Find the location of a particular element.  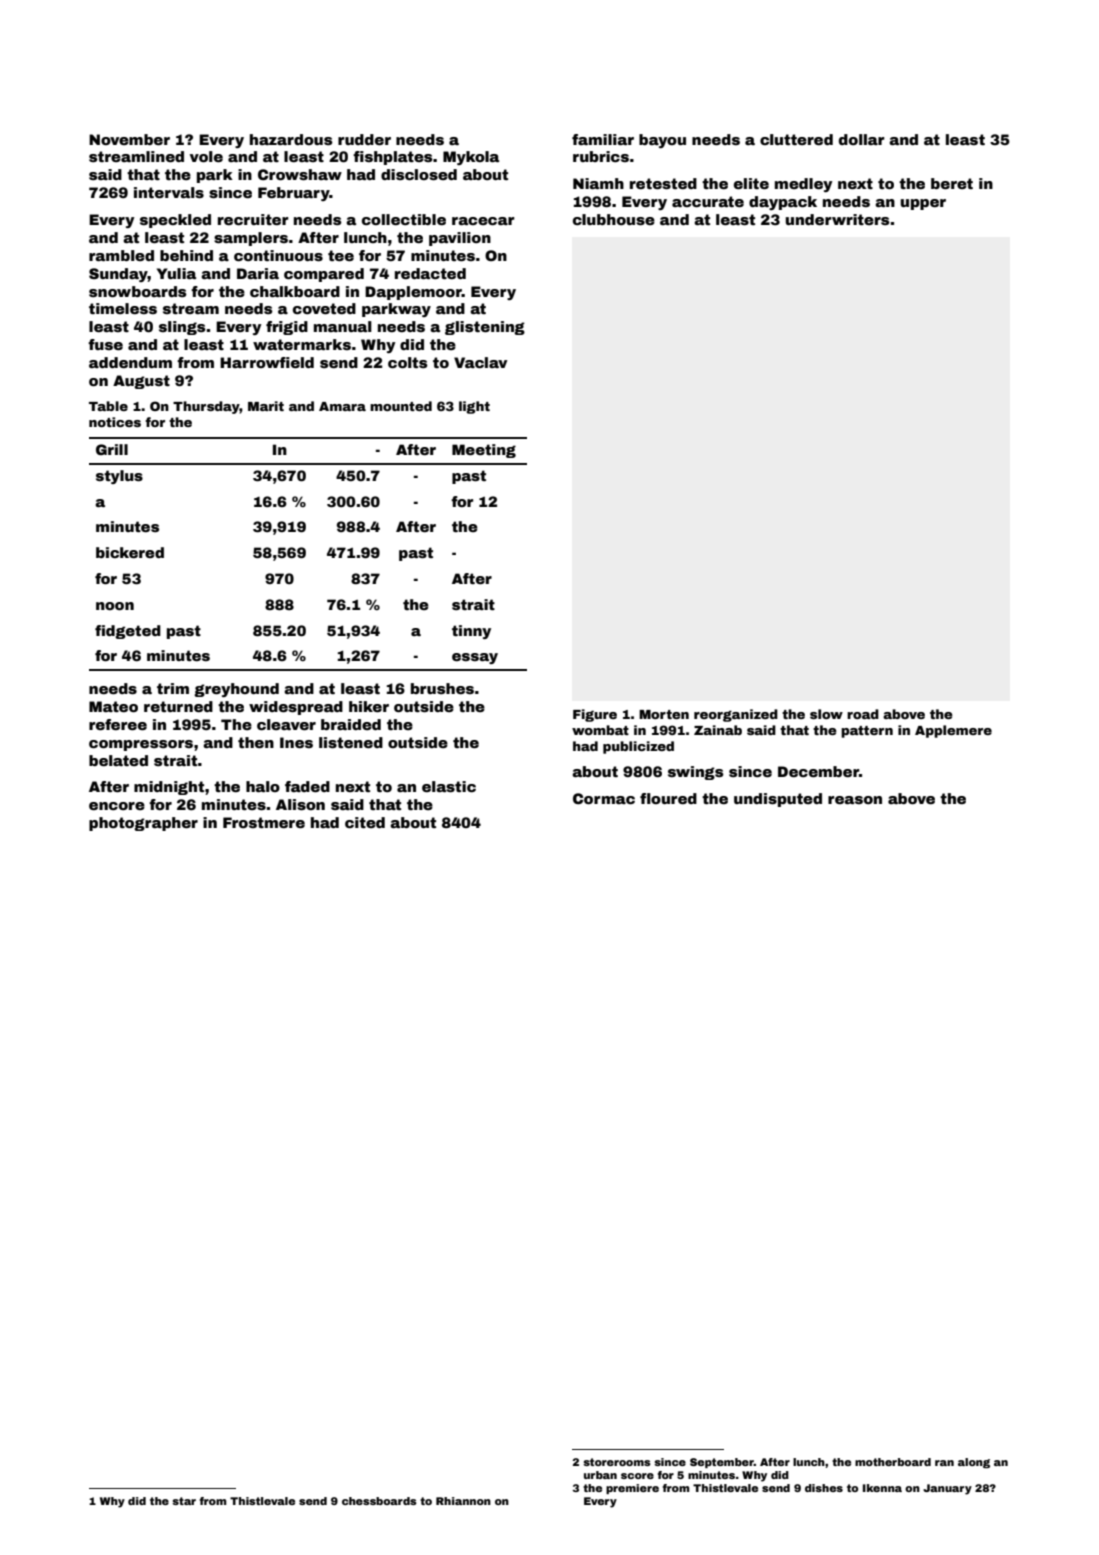

snowboards is located at coordinates (138, 291).
